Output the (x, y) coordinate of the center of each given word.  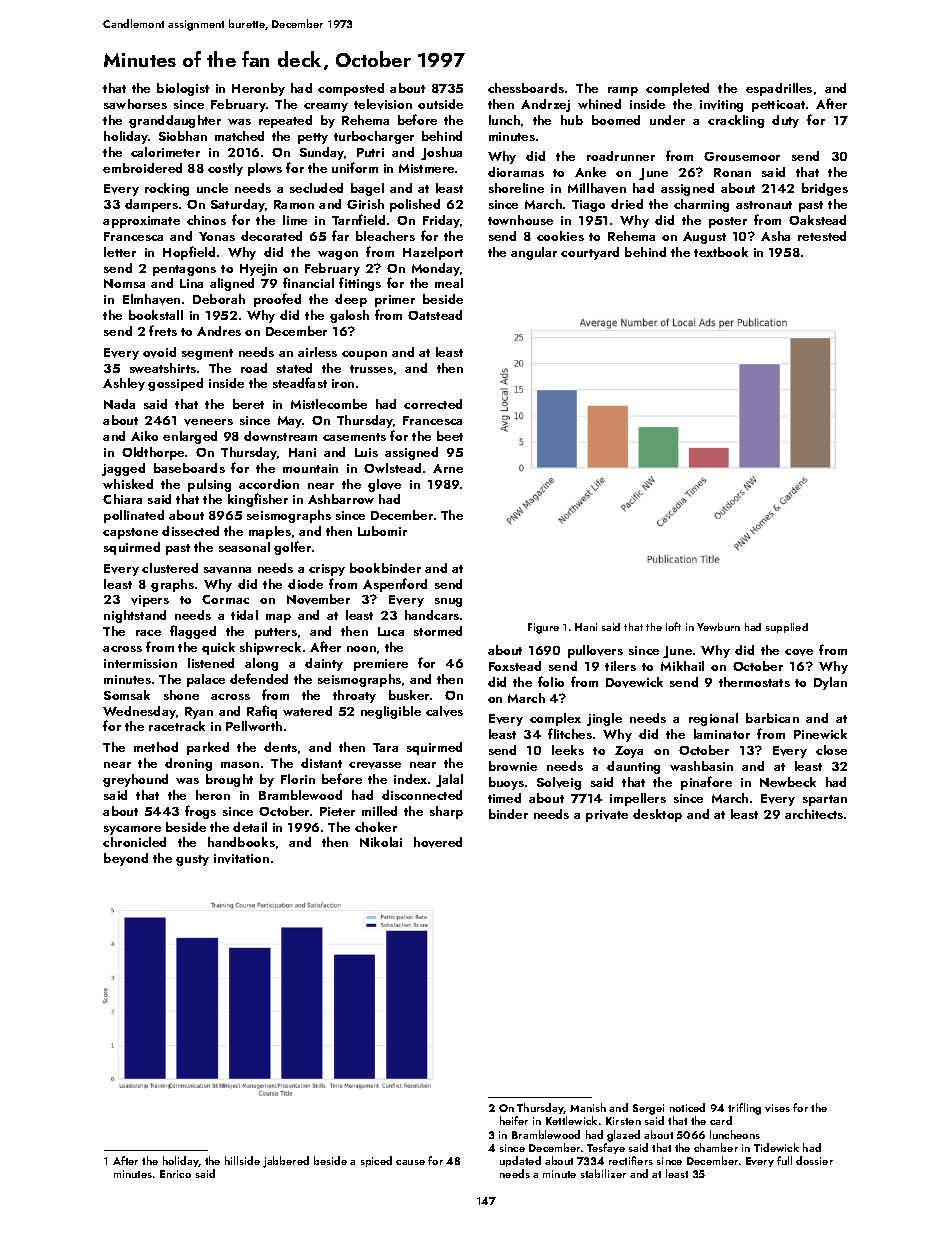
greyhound (135, 780)
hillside (242, 1160)
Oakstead (817, 220)
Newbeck (788, 782)
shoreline (516, 188)
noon (361, 649)
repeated (285, 121)
